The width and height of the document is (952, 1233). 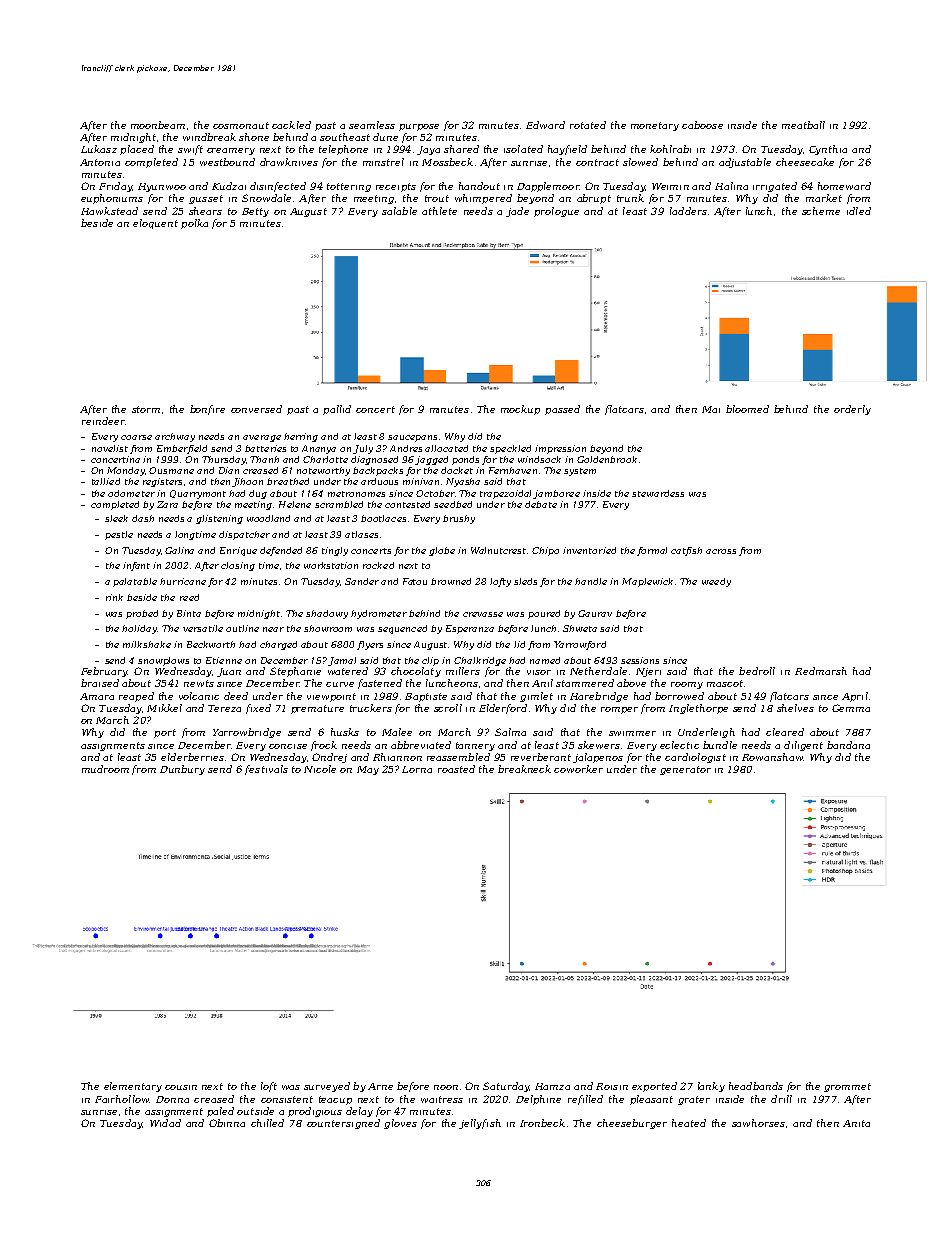 What do you see at coordinates (480, 661) in the document?
I see `Chalkridge` at bounding box center [480, 661].
